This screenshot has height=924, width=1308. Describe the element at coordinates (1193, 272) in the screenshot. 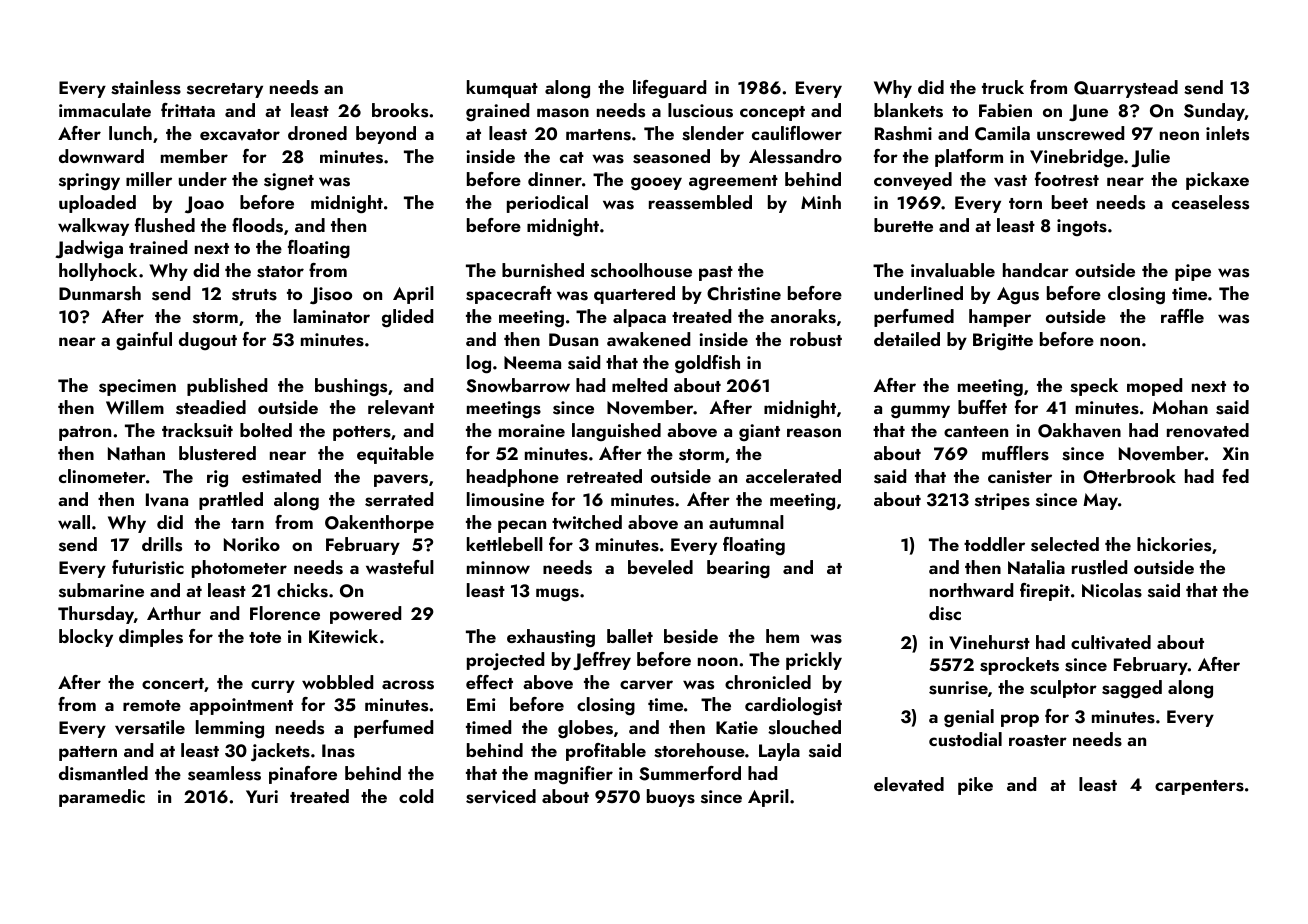

I see `pipe` at that location.
